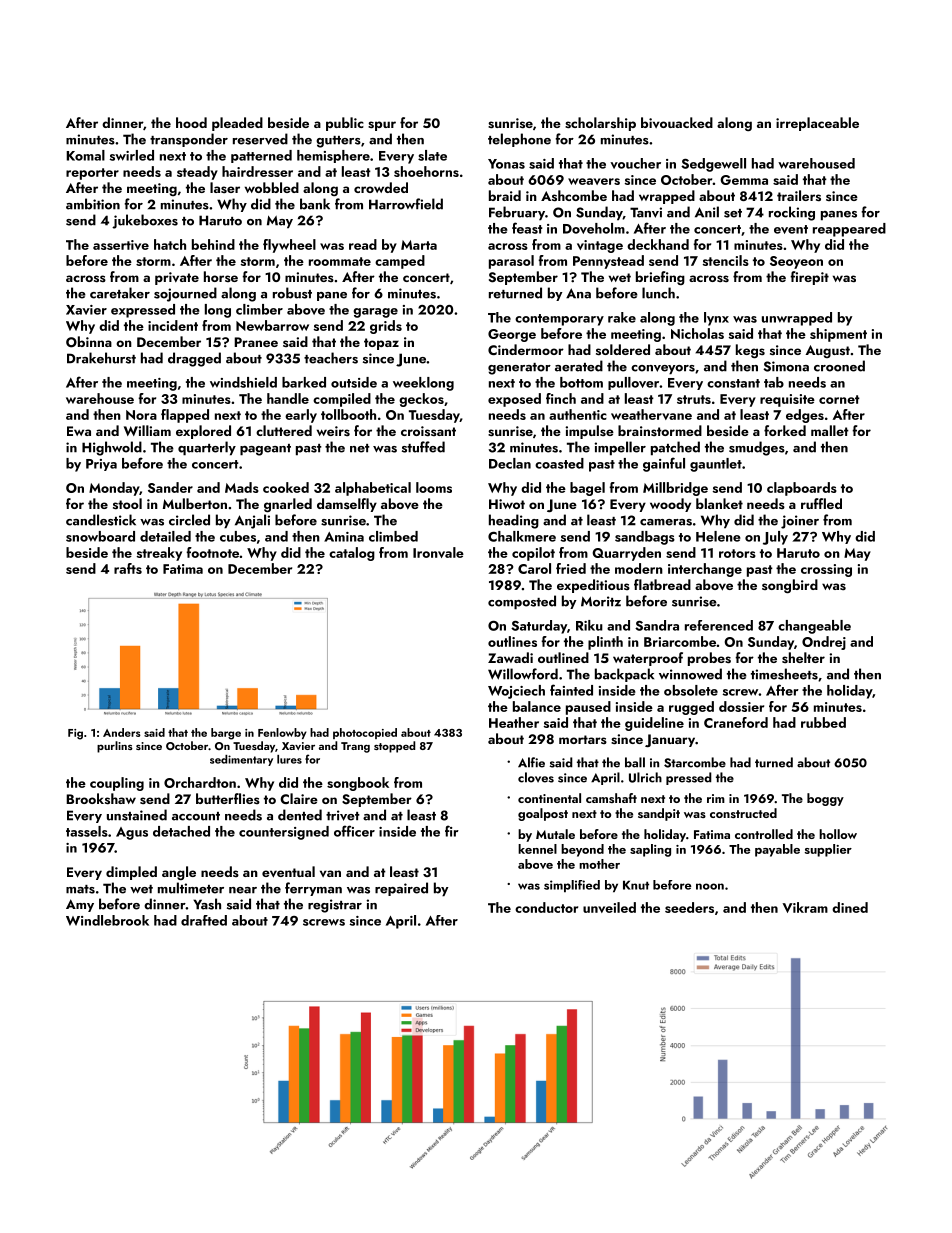  Describe the element at coordinates (185, 416) in the document. I see `flapped` at that location.
